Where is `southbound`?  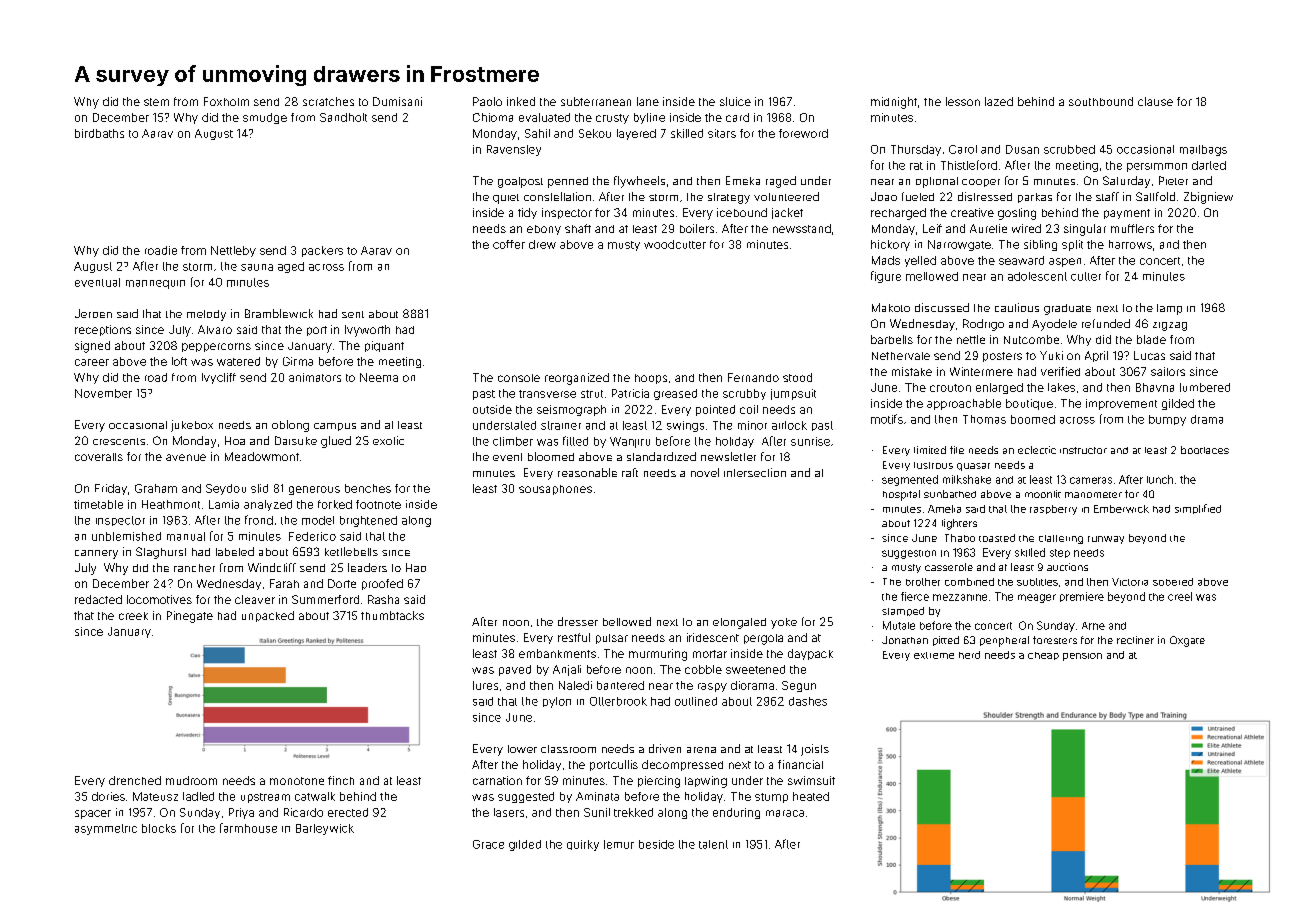 southbound is located at coordinates (1101, 101).
